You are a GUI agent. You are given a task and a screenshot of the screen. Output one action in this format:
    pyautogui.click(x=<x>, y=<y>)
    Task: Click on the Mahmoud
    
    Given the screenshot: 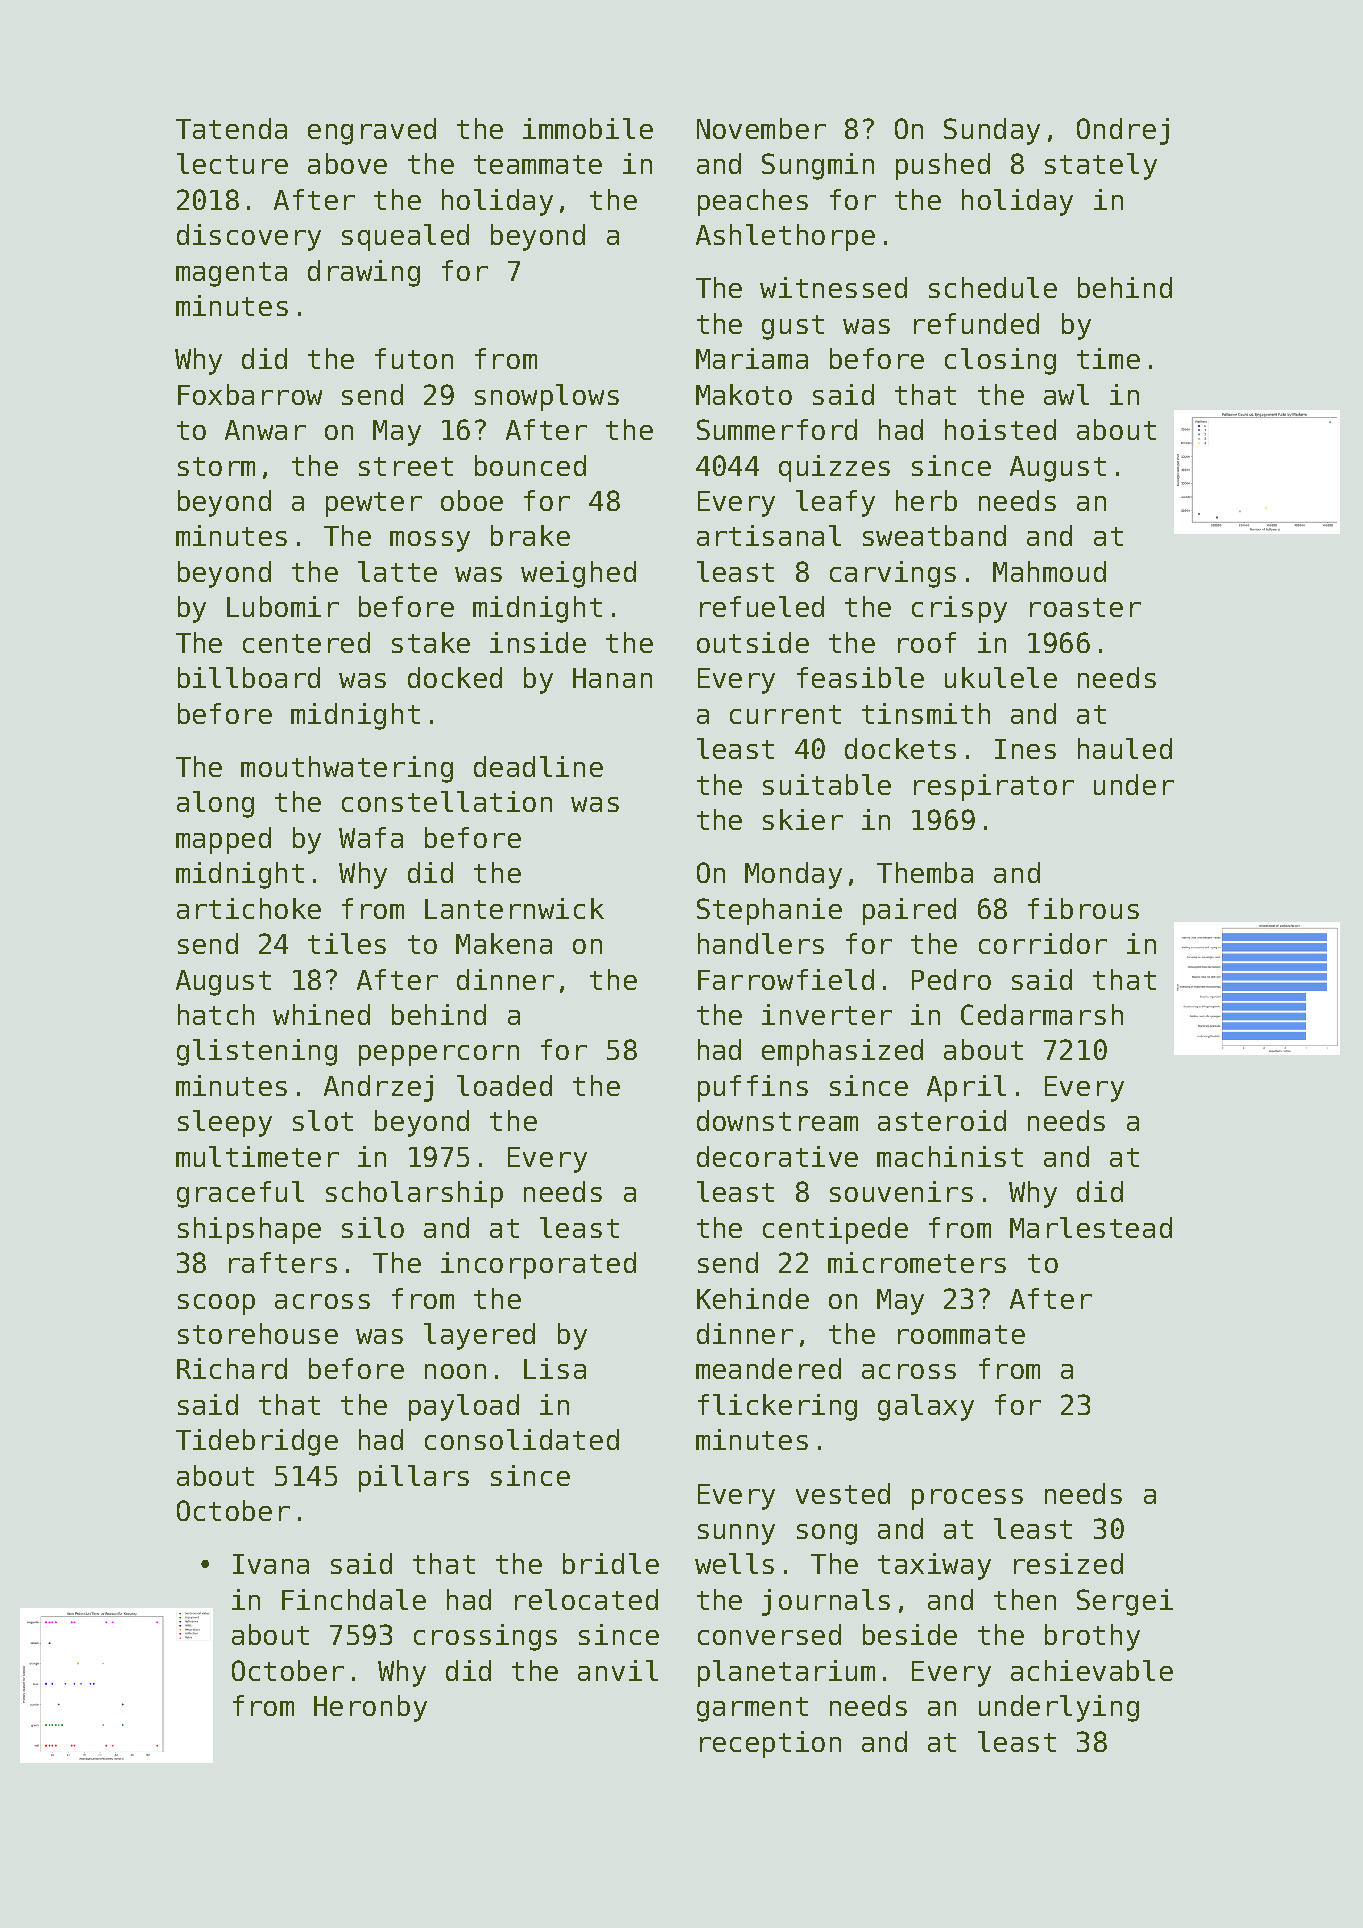 What is the action you would take?
    pyautogui.click(x=1049, y=571)
